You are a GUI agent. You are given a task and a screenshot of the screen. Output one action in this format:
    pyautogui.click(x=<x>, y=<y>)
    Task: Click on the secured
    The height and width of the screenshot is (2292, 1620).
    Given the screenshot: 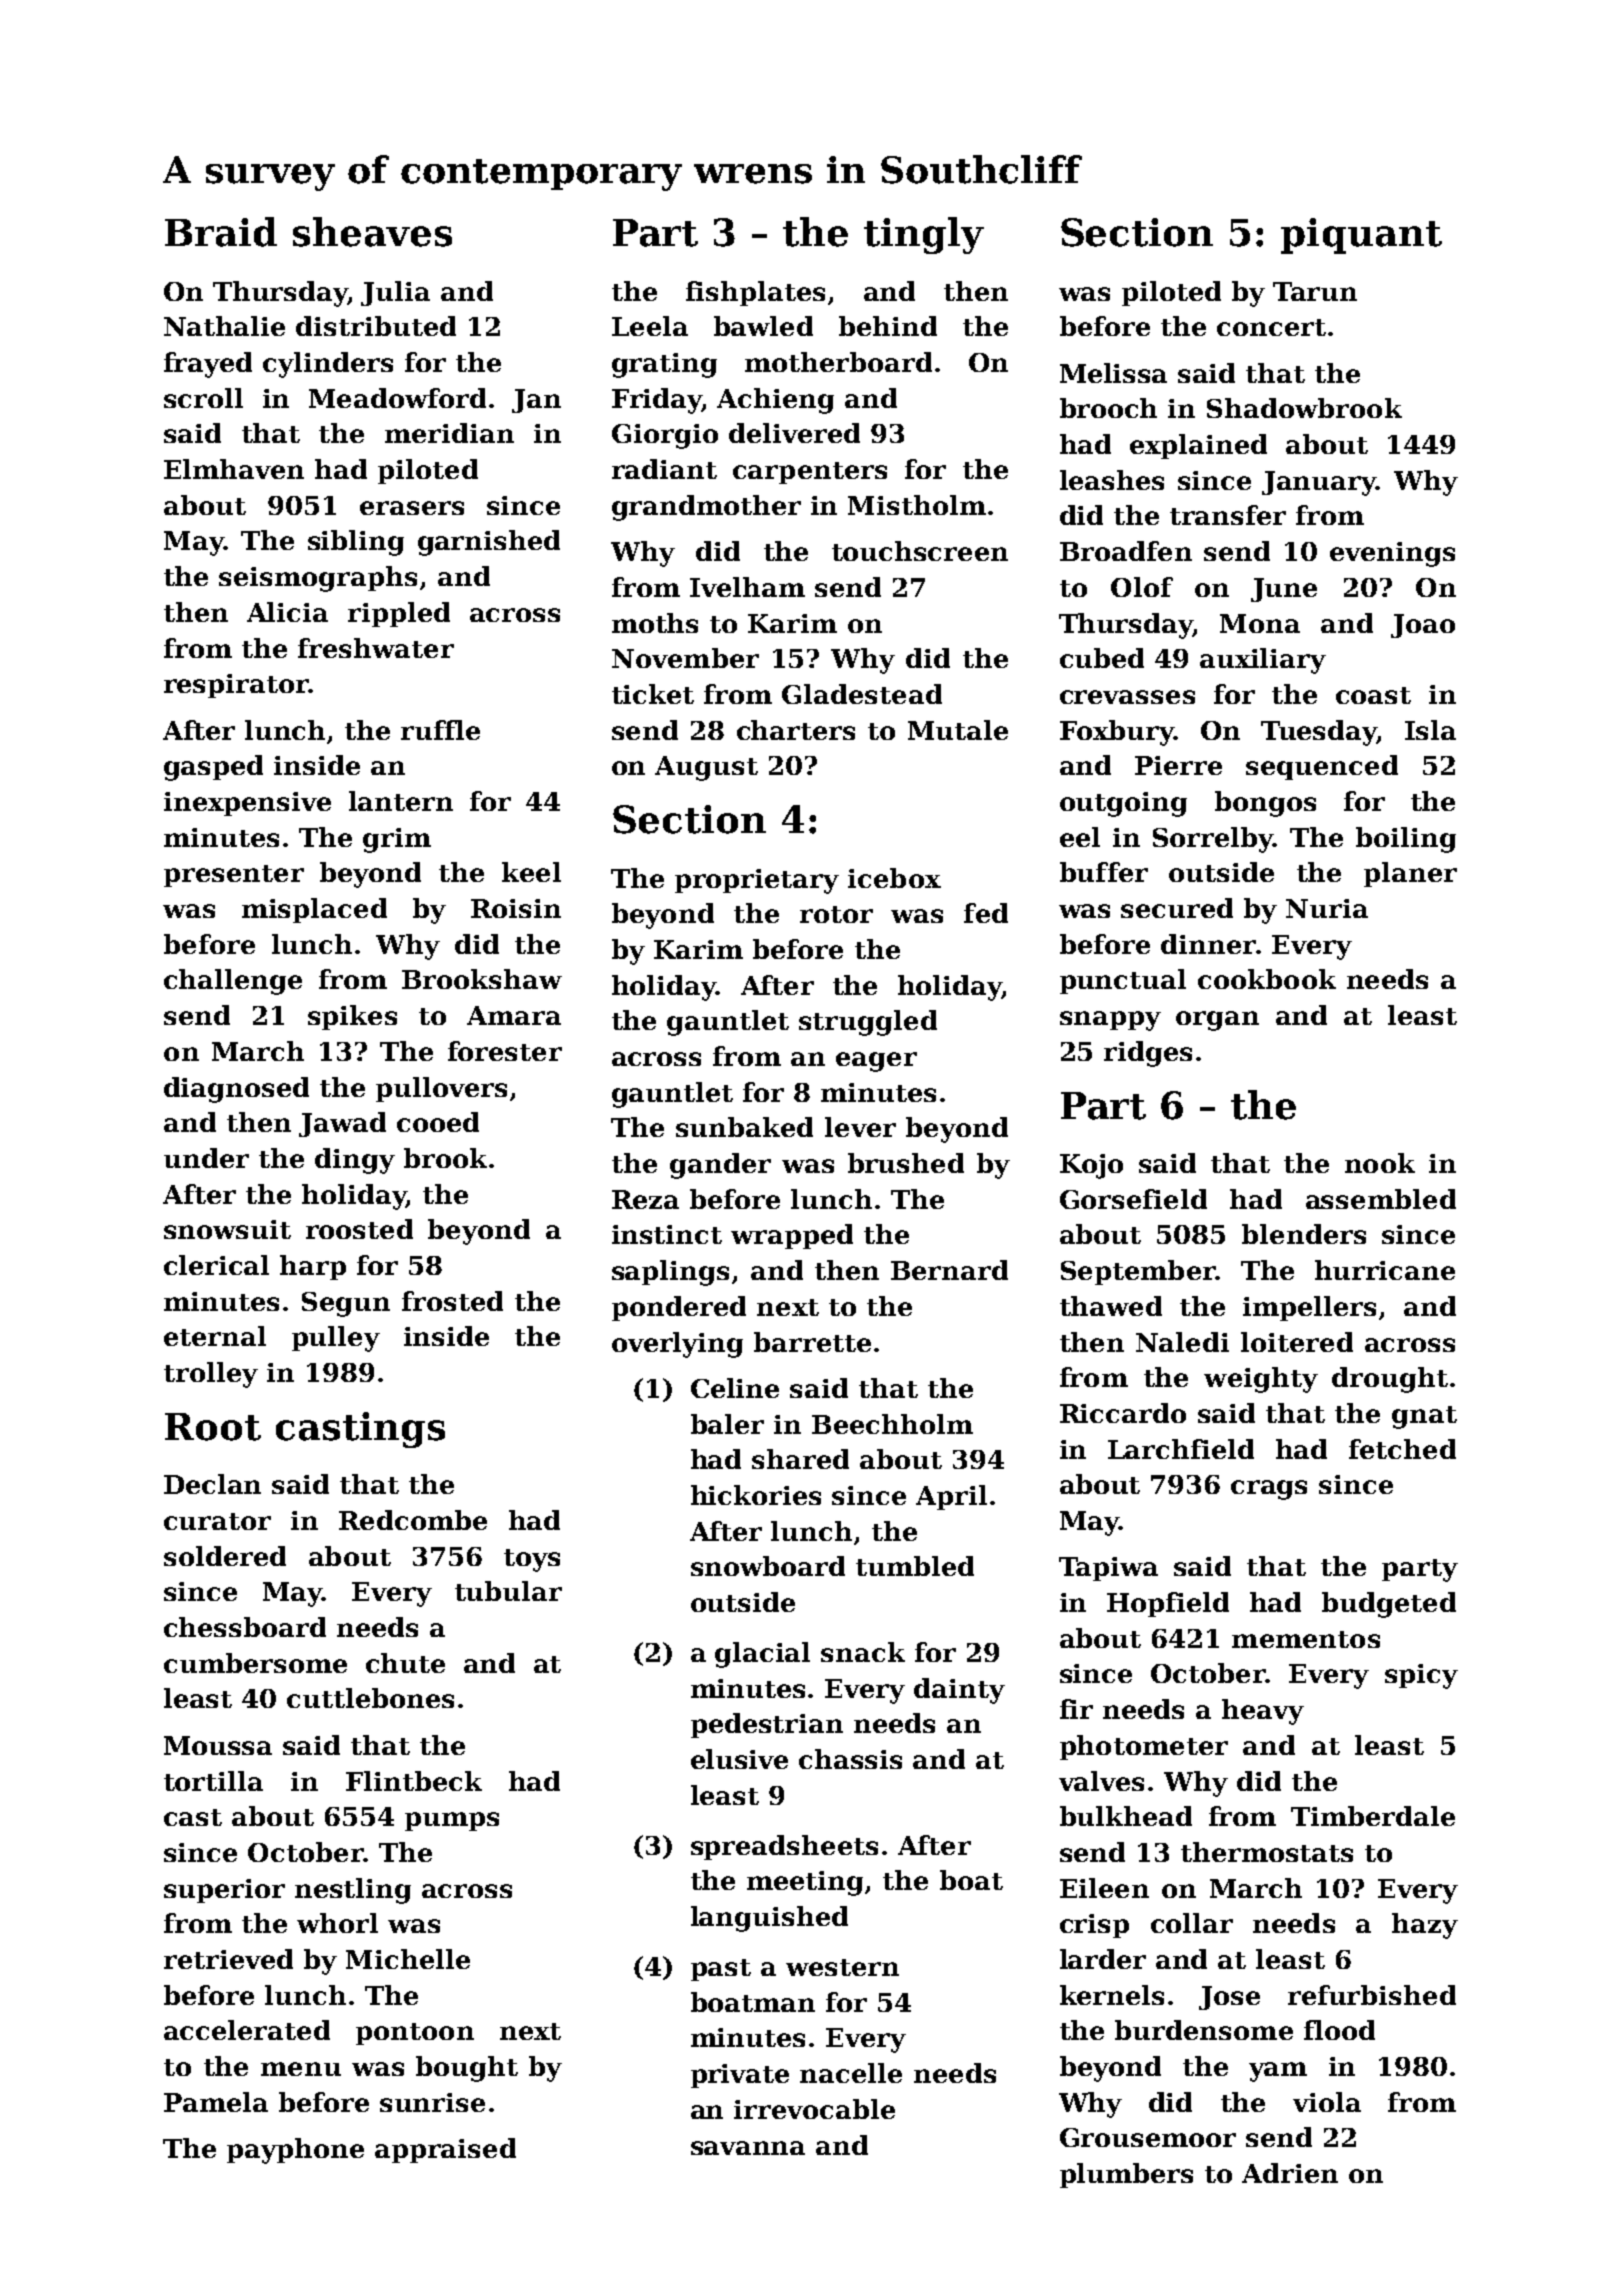 What is the action you would take?
    pyautogui.click(x=1177, y=908)
